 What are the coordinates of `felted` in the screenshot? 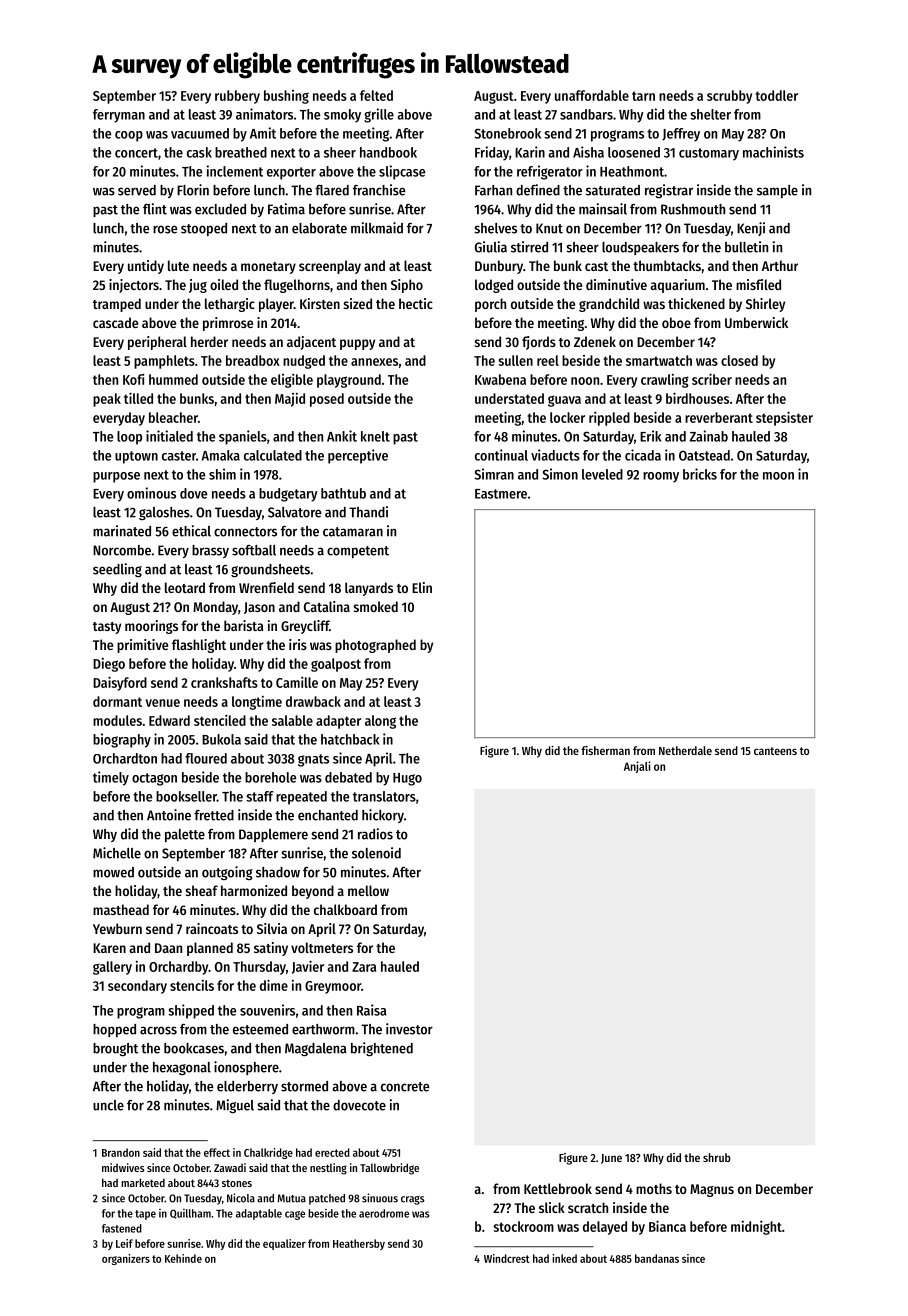 It's located at (376, 95).
